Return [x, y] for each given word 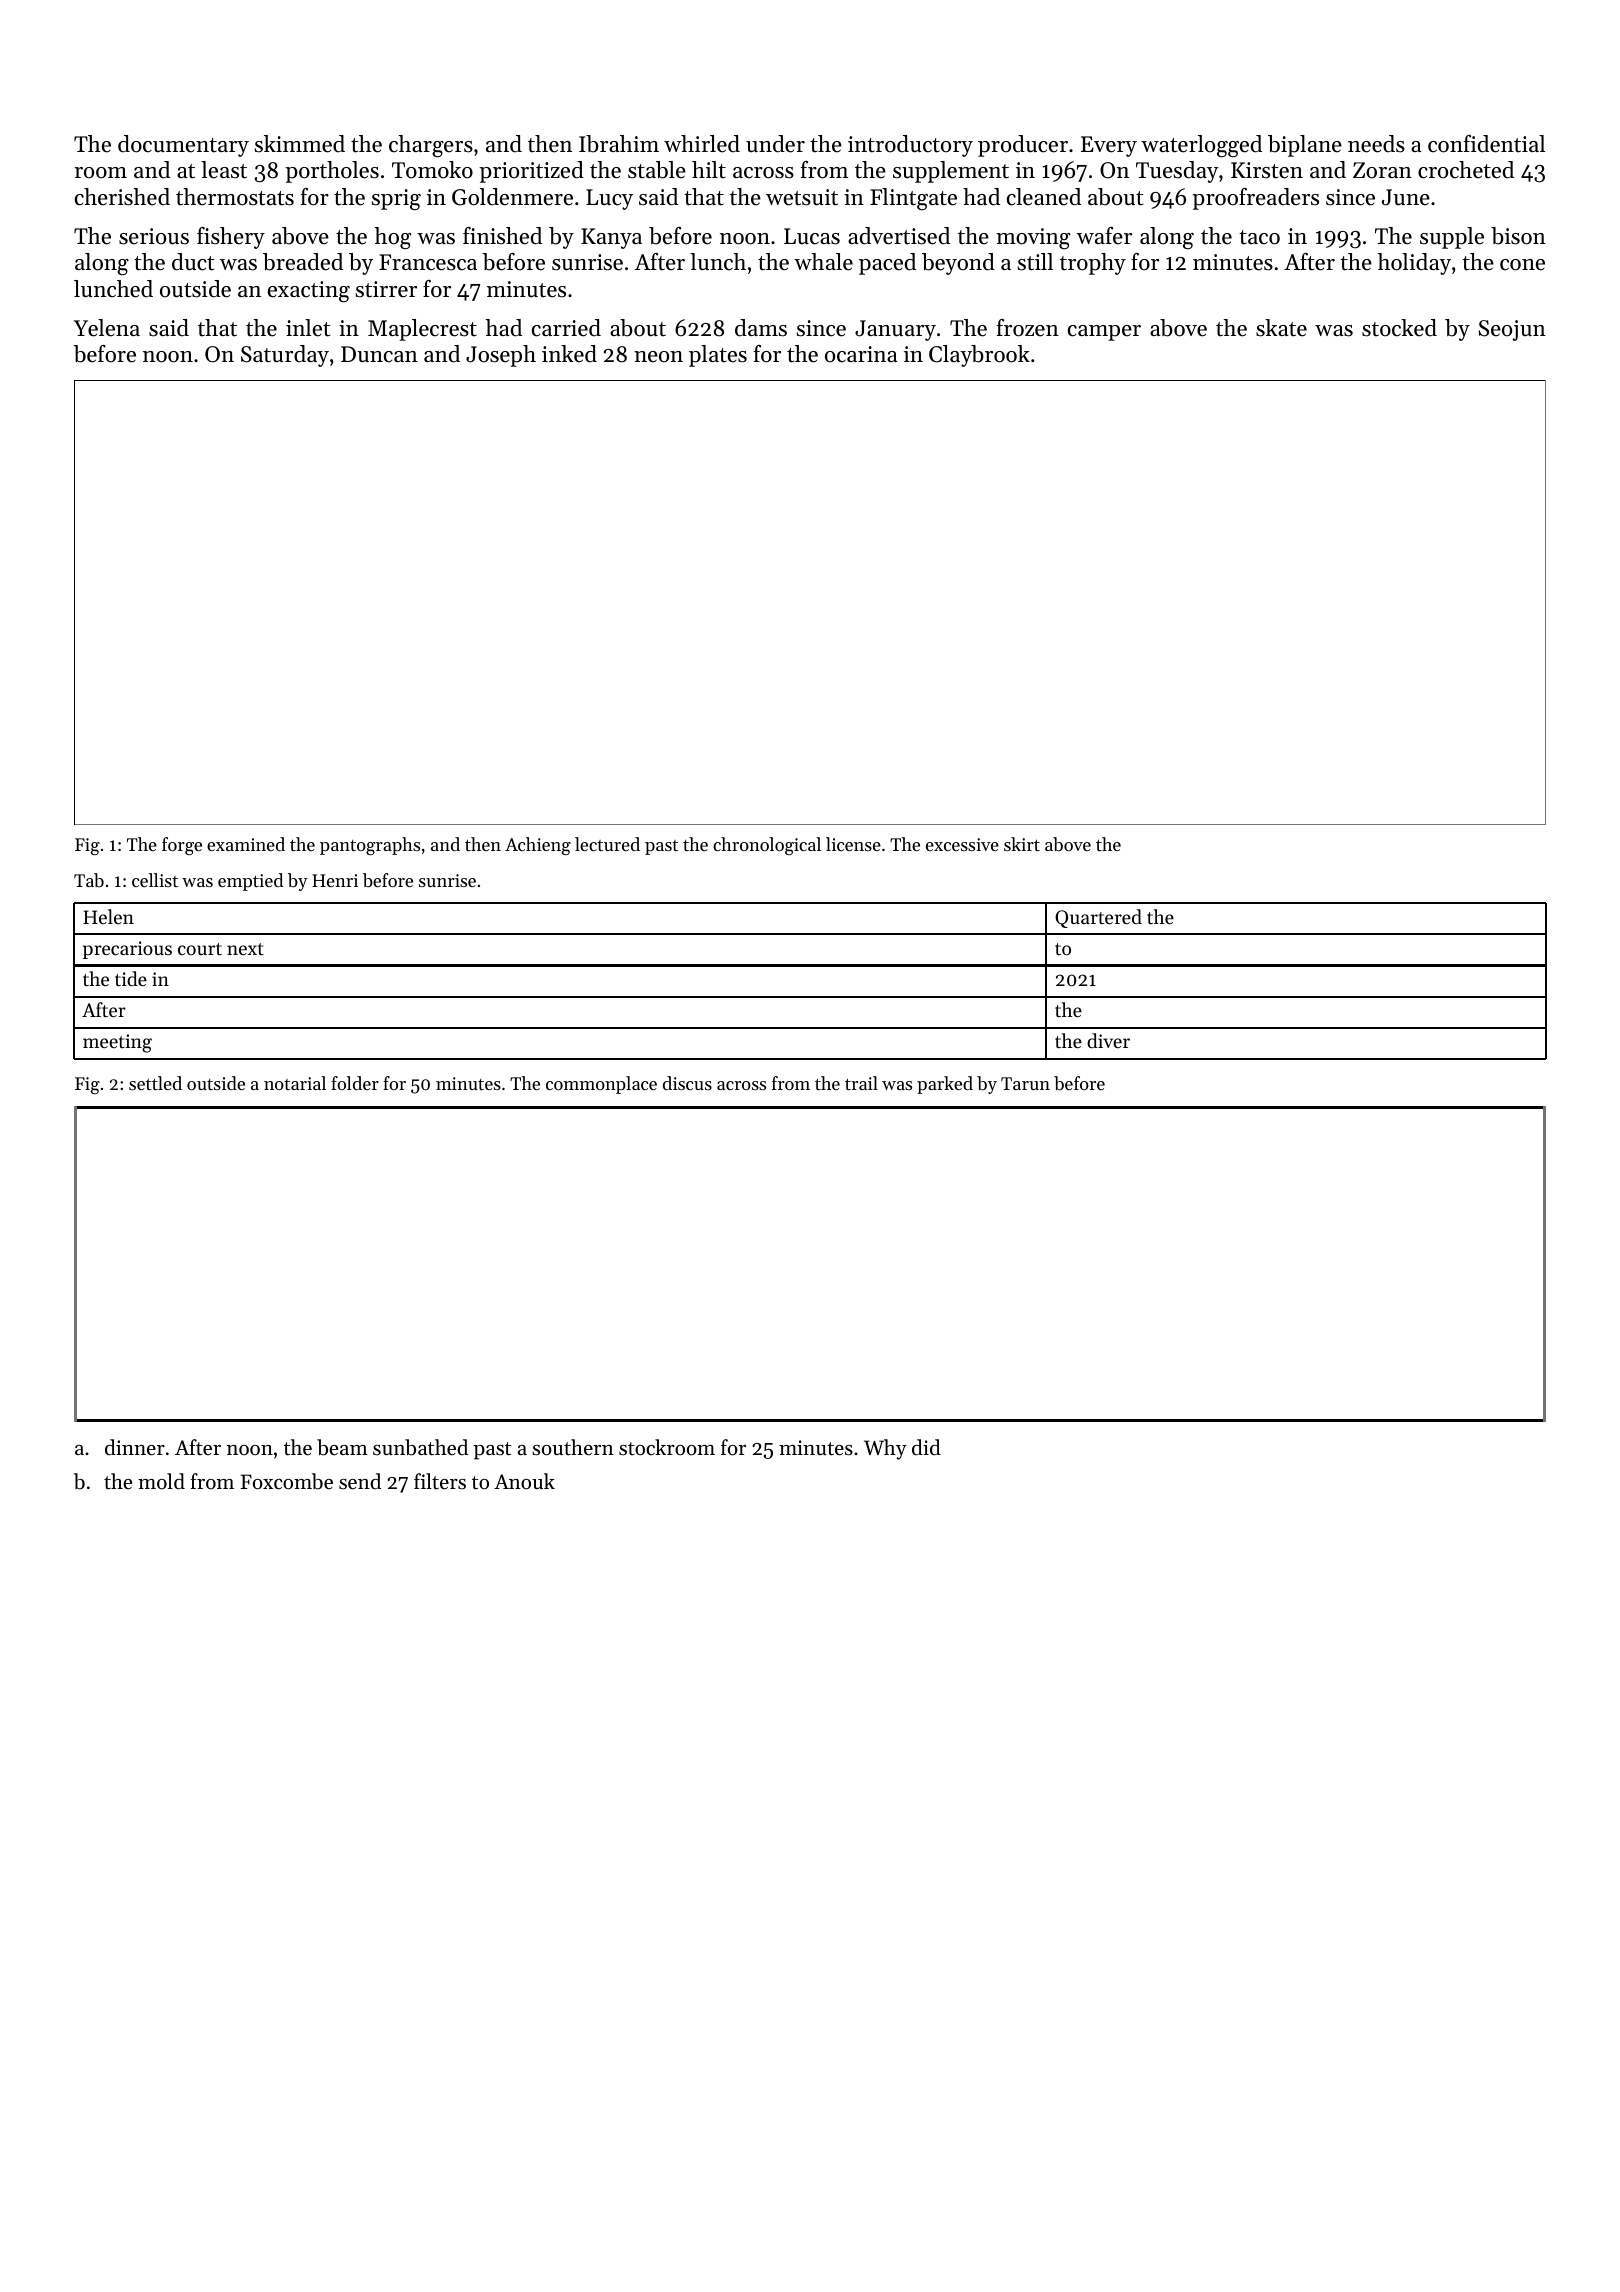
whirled [702, 144]
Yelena [107, 328]
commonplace [601, 1085]
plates [718, 356]
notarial [295, 1083]
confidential [1486, 144]
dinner [135, 1447]
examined [246, 844]
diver [1108, 1040]
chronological [767, 846]
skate [1281, 328]
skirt [1022, 844]
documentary [183, 146]
